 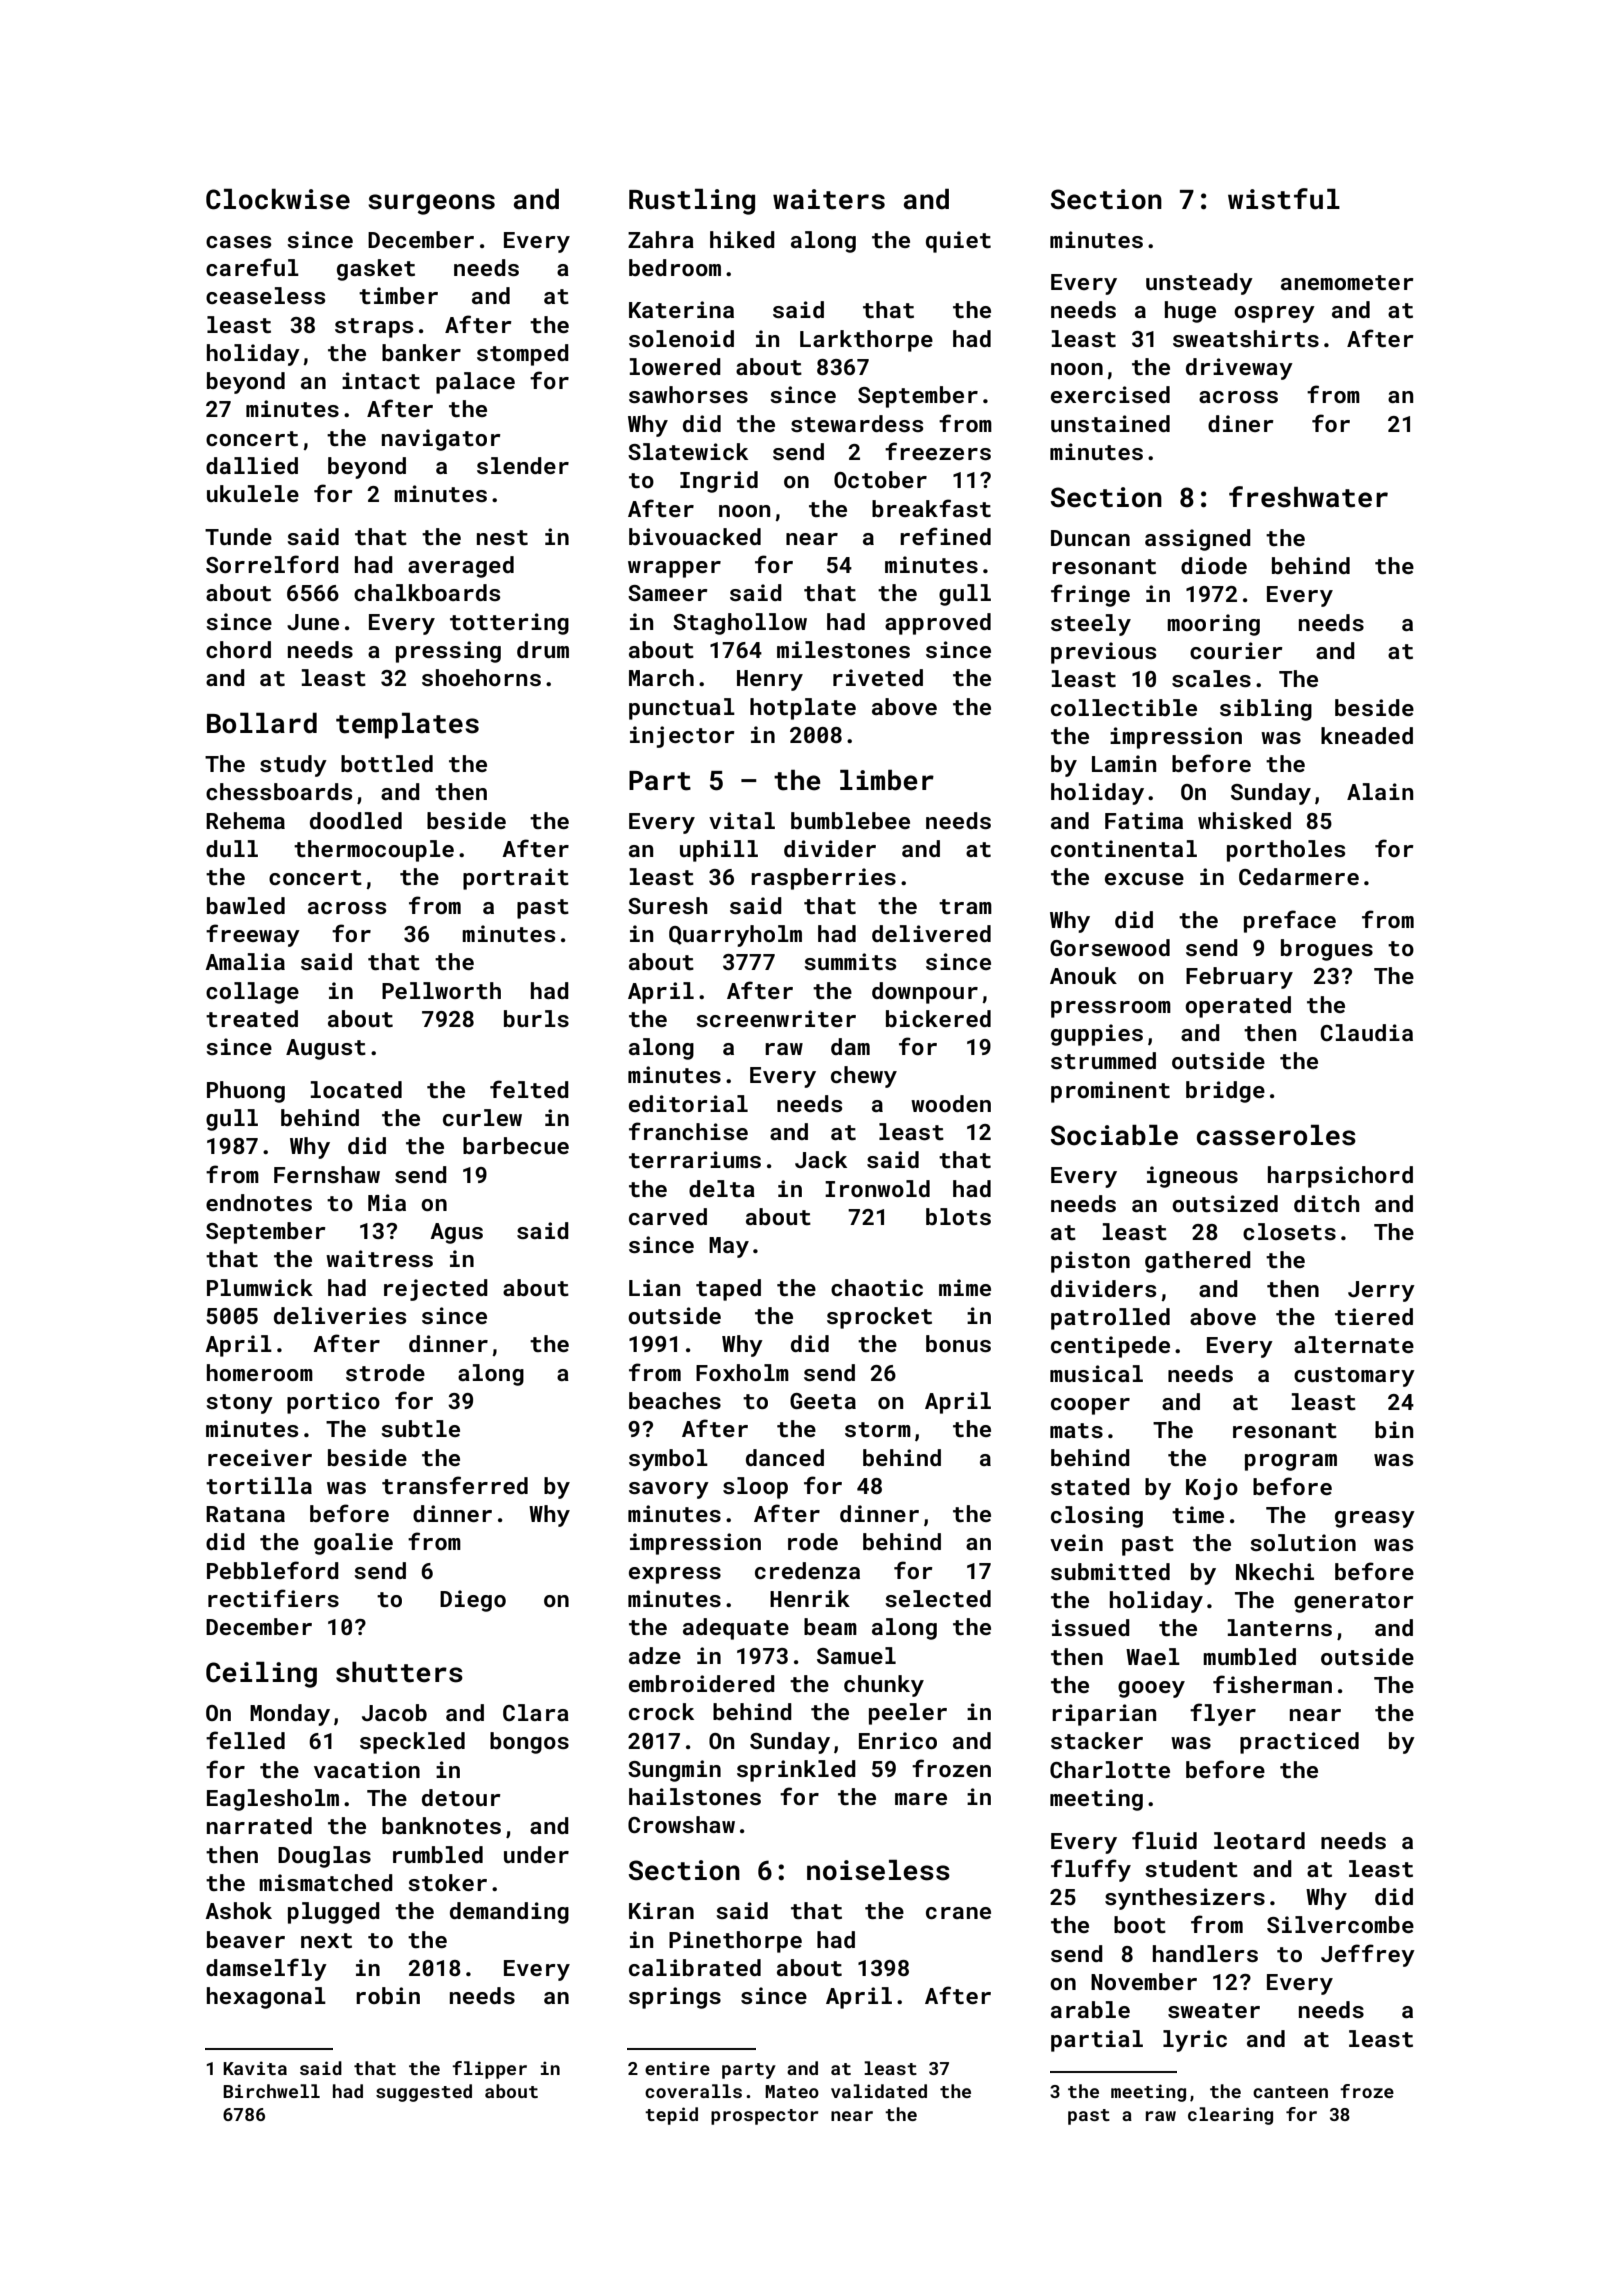 I want to click on express, so click(x=675, y=1575).
